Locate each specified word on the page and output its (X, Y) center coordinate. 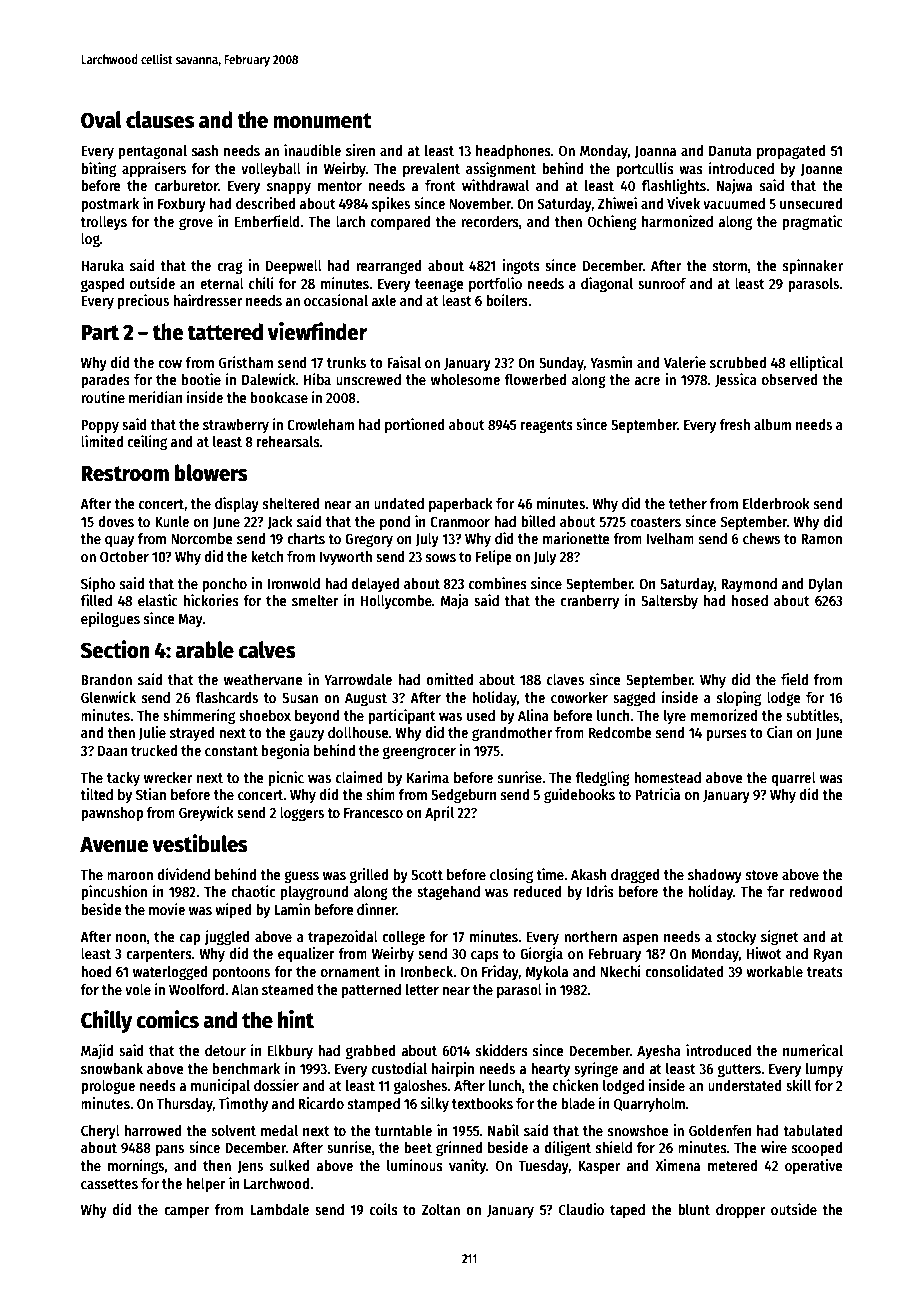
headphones (513, 152)
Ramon (821, 539)
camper (187, 1212)
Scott (427, 874)
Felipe (494, 557)
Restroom (125, 474)
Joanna (655, 152)
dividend (184, 874)
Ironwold (293, 583)
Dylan (825, 585)
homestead (667, 777)
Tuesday (543, 1167)
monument (322, 121)
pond (395, 523)
